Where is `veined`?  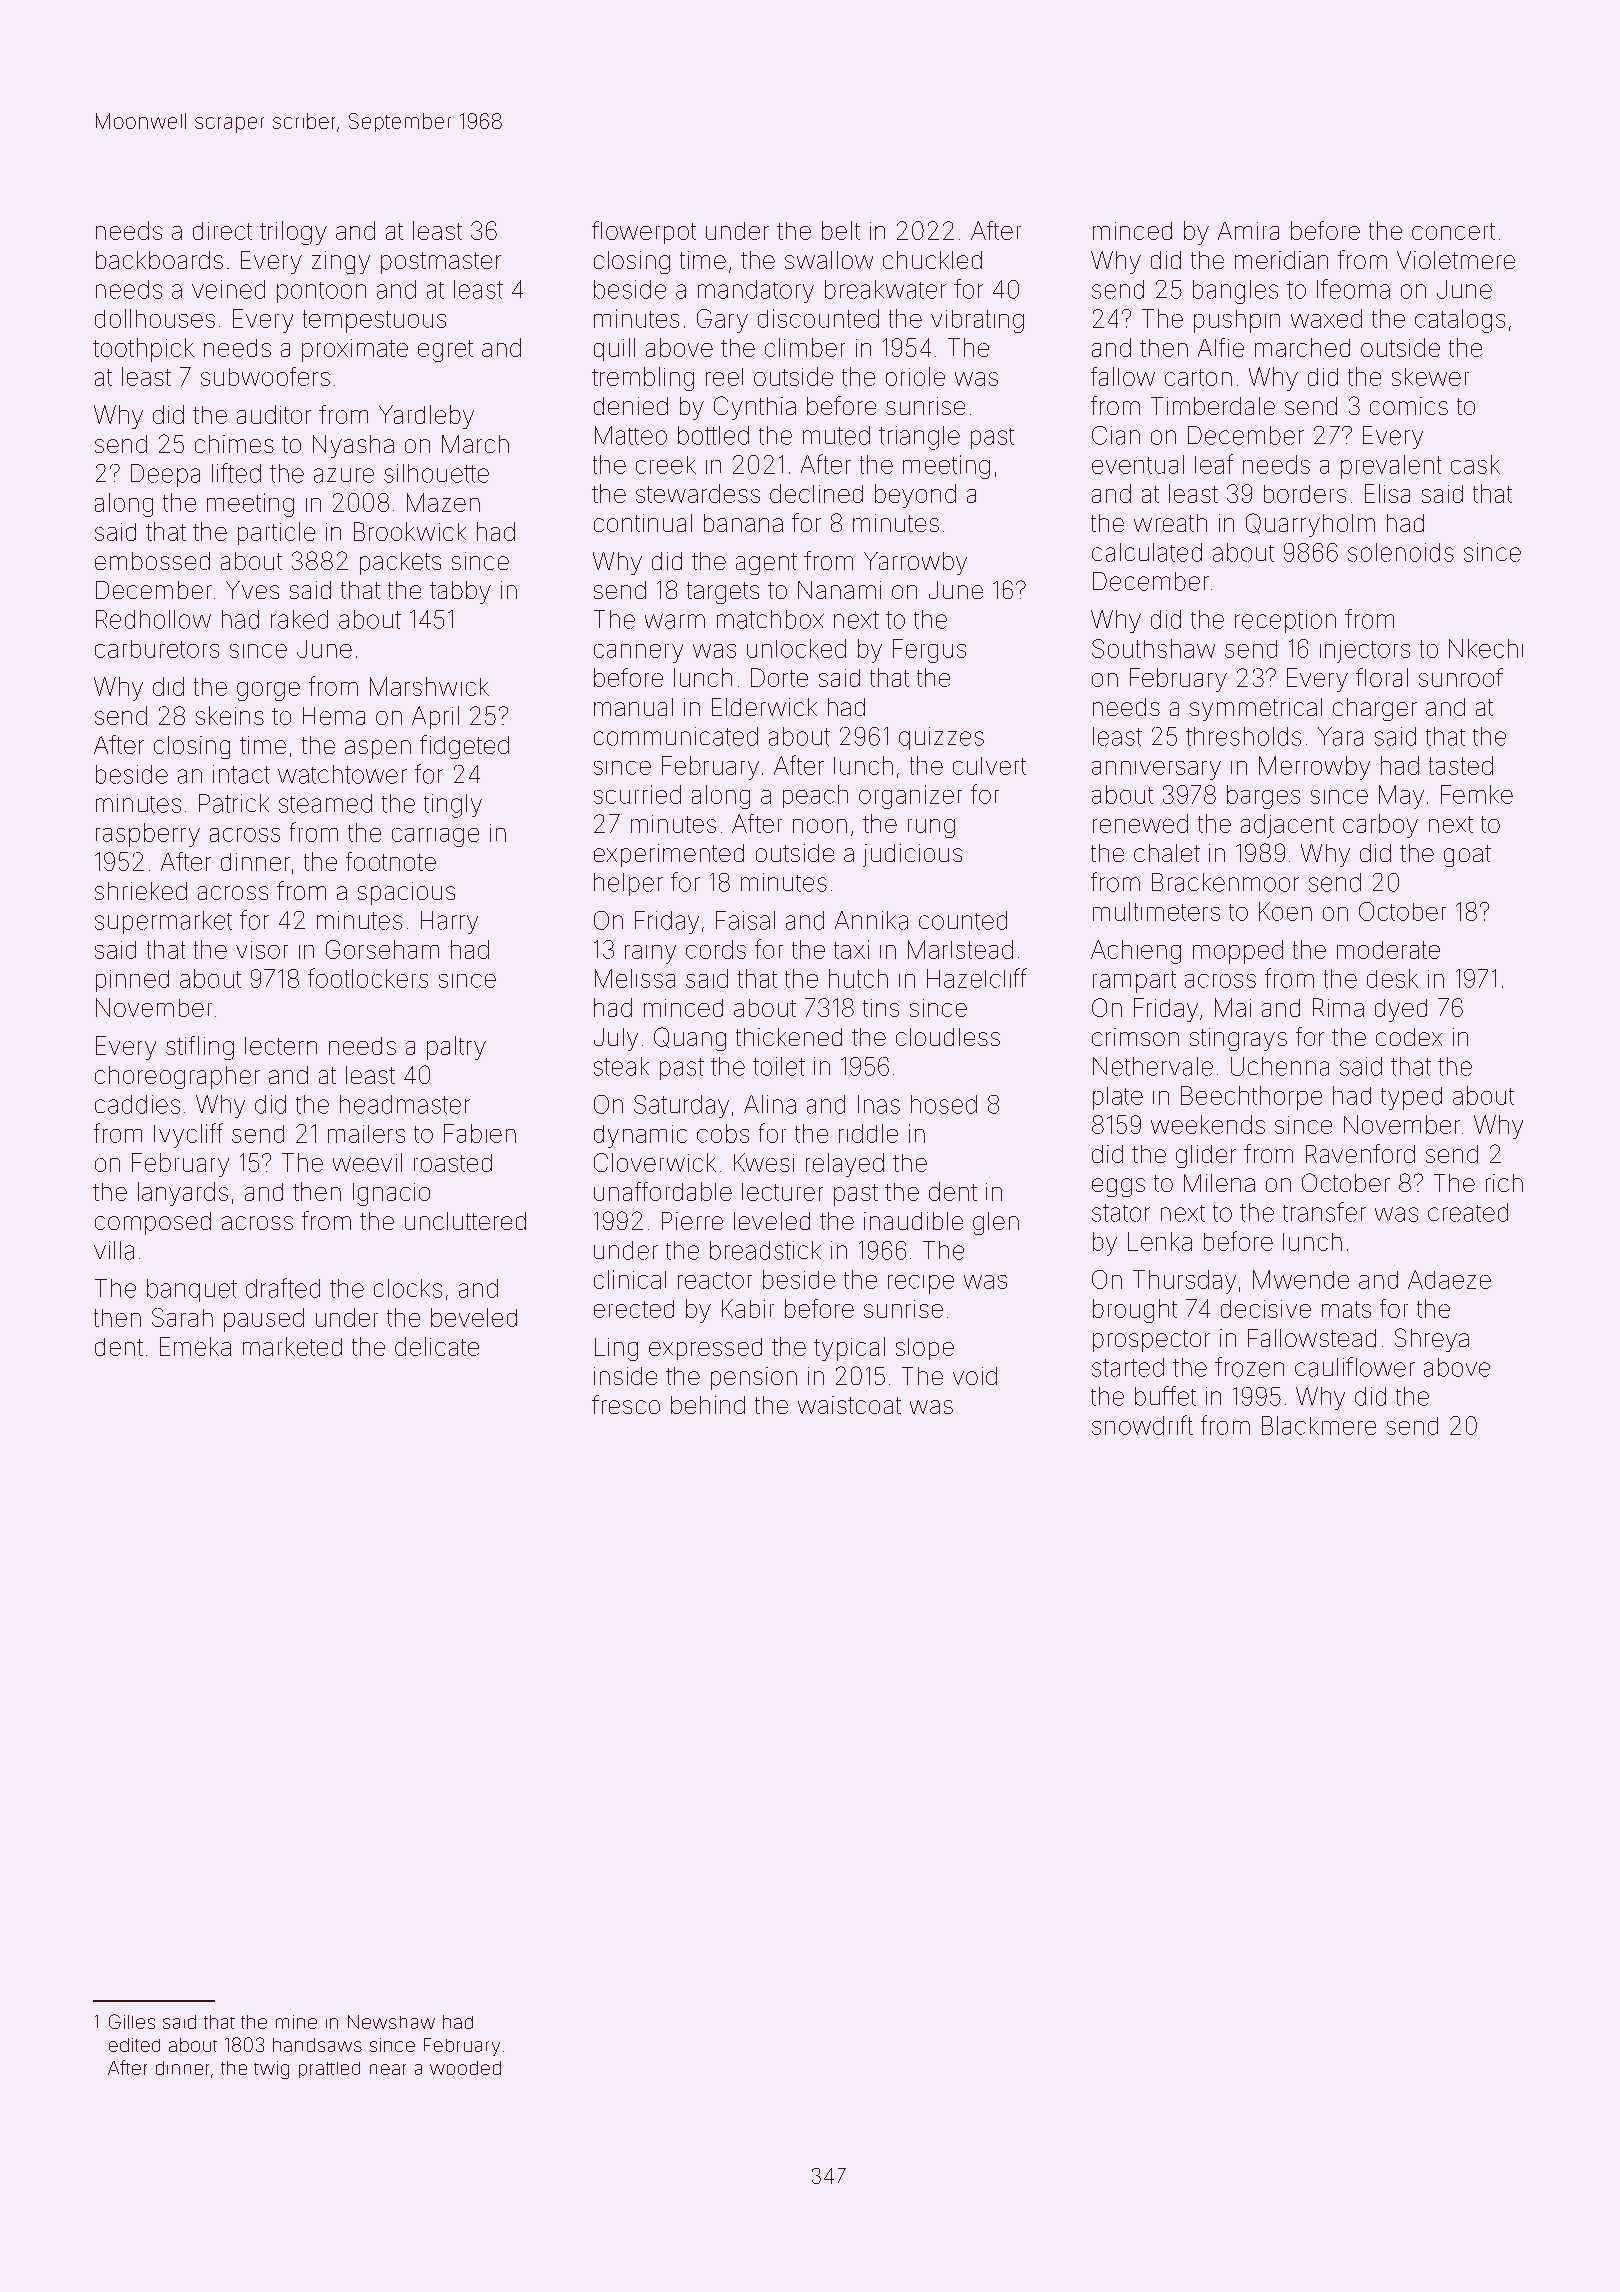 veined is located at coordinates (228, 289).
